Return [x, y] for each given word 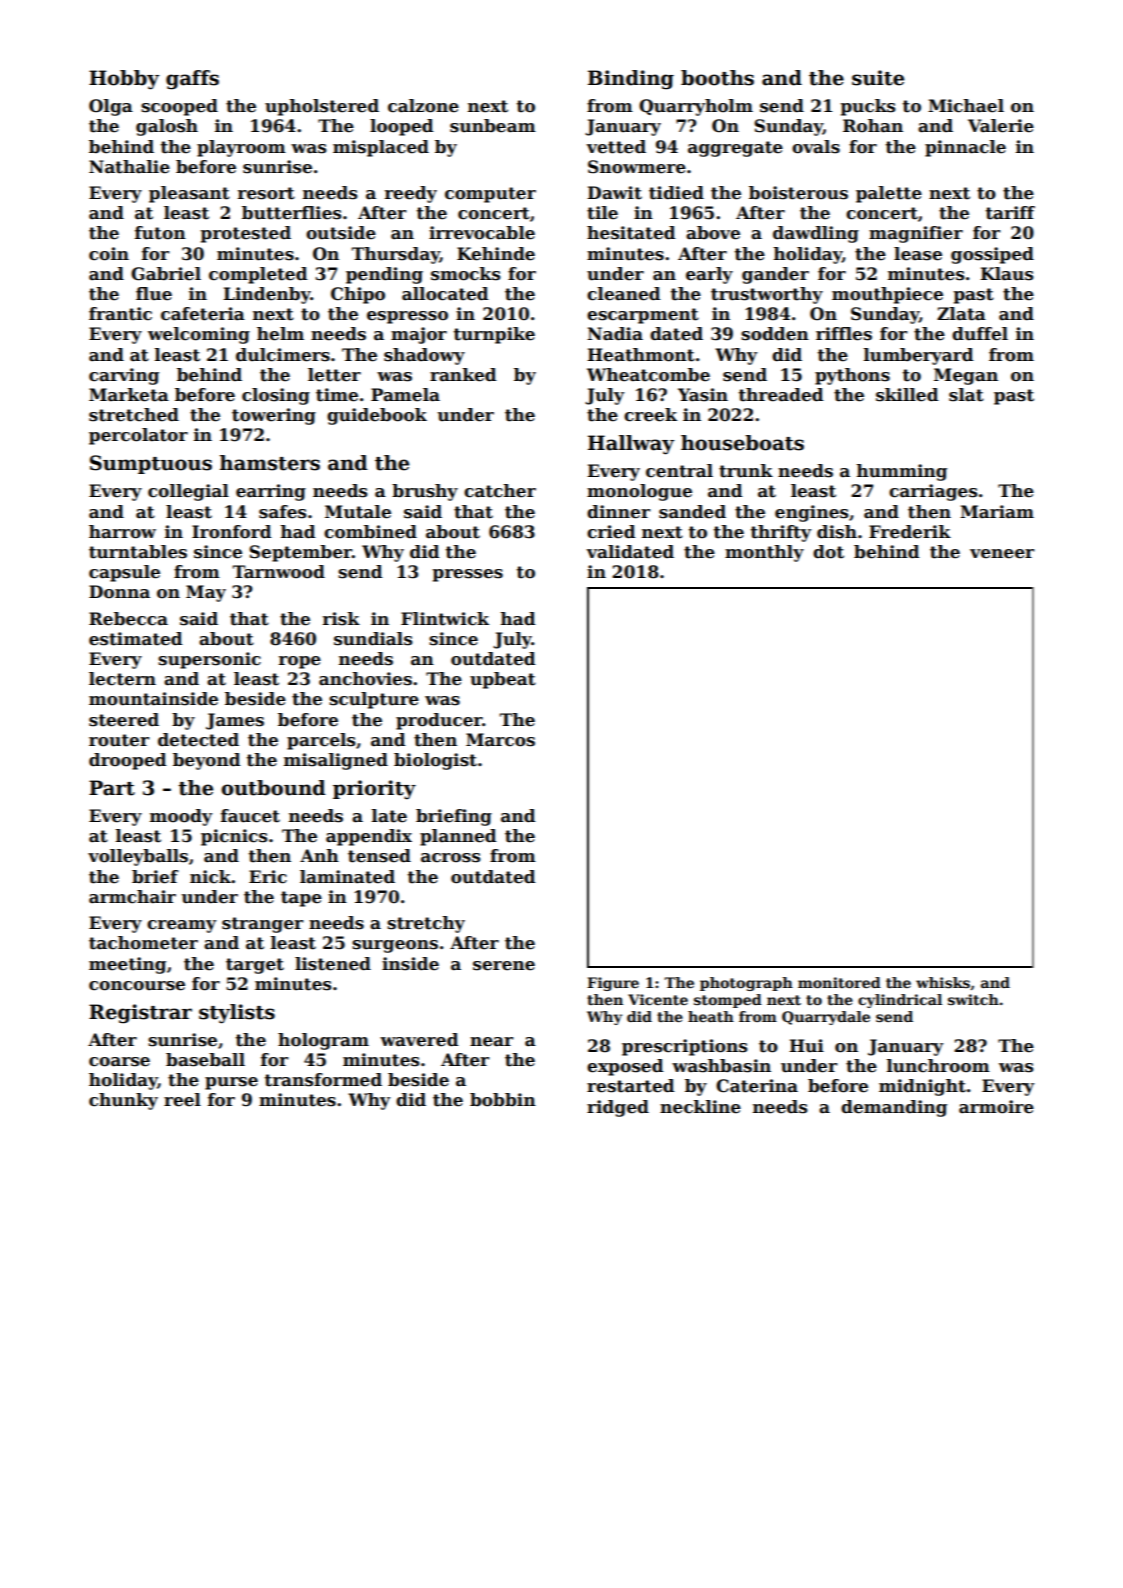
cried [611, 532]
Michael [966, 106]
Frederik [910, 532]
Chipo [358, 295]
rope [300, 662]
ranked [463, 375]
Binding [631, 80]
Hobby [124, 80]
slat [966, 395]
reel [182, 1100]
